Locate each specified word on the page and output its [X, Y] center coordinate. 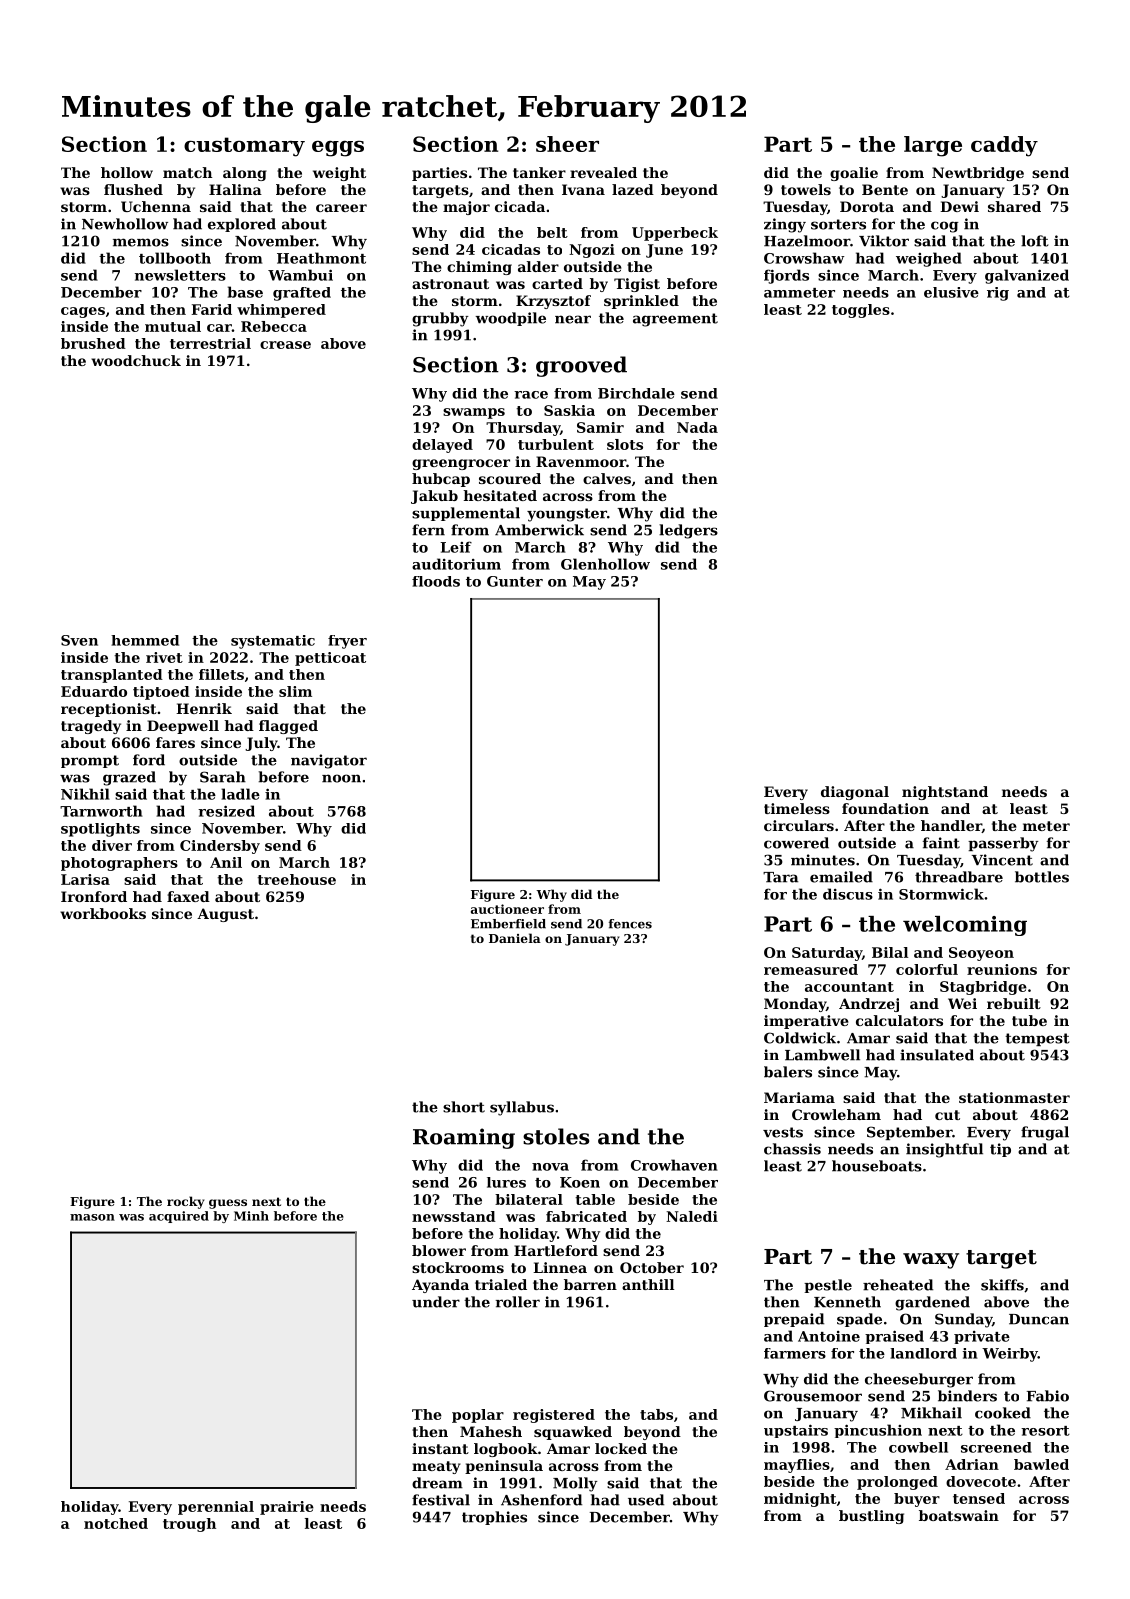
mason [92, 1217]
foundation [885, 808]
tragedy [91, 727]
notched [116, 1523]
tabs [656, 1414]
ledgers [688, 531]
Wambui [300, 275]
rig [998, 294]
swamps [474, 413]
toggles [861, 311]
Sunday [963, 1320]
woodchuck [136, 360]
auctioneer [507, 909]
